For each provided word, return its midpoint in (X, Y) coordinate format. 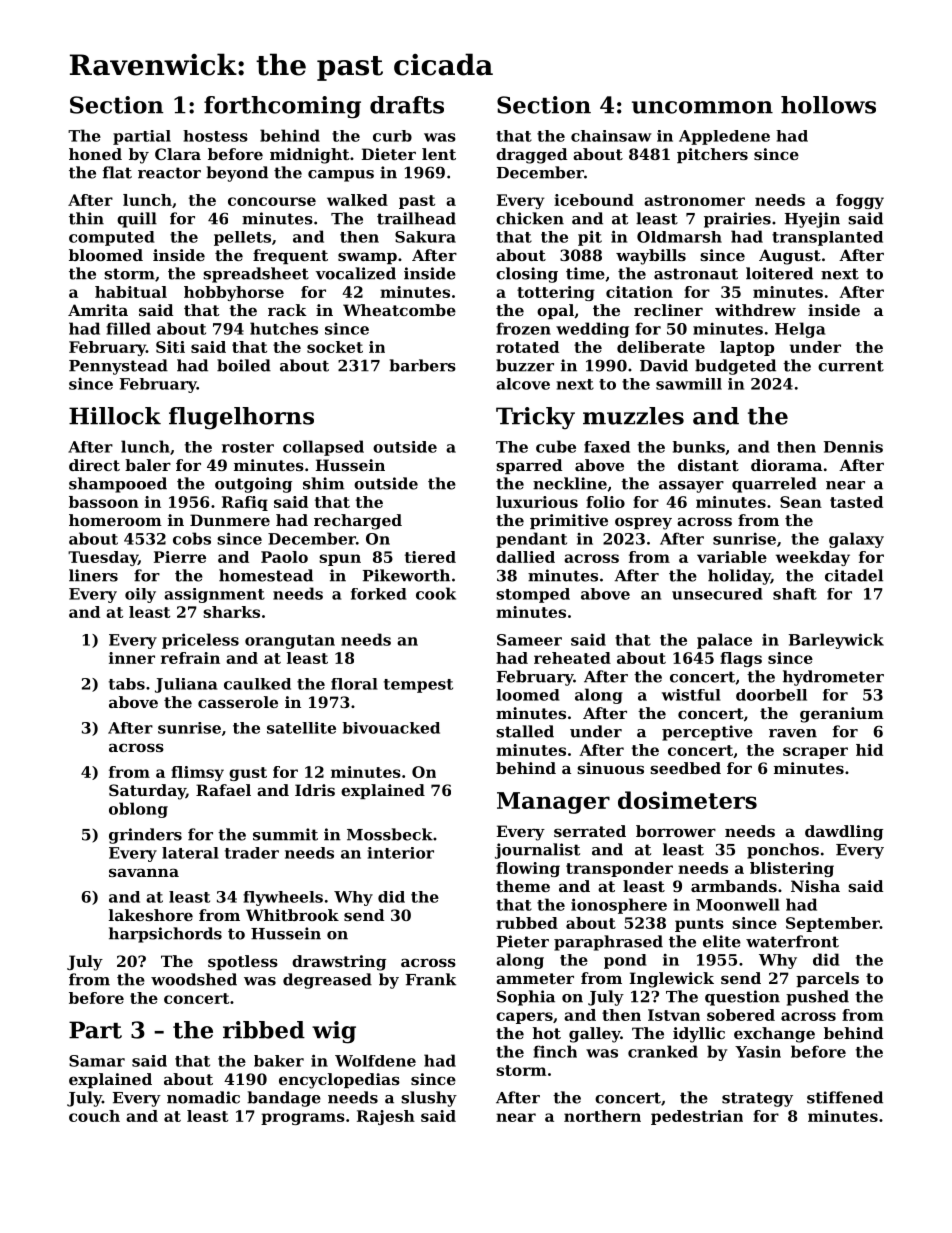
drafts (407, 105)
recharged (358, 522)
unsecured (717, 594)
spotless (243, 962)
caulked (257, 684)
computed (112, 238)
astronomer (694, 200)
